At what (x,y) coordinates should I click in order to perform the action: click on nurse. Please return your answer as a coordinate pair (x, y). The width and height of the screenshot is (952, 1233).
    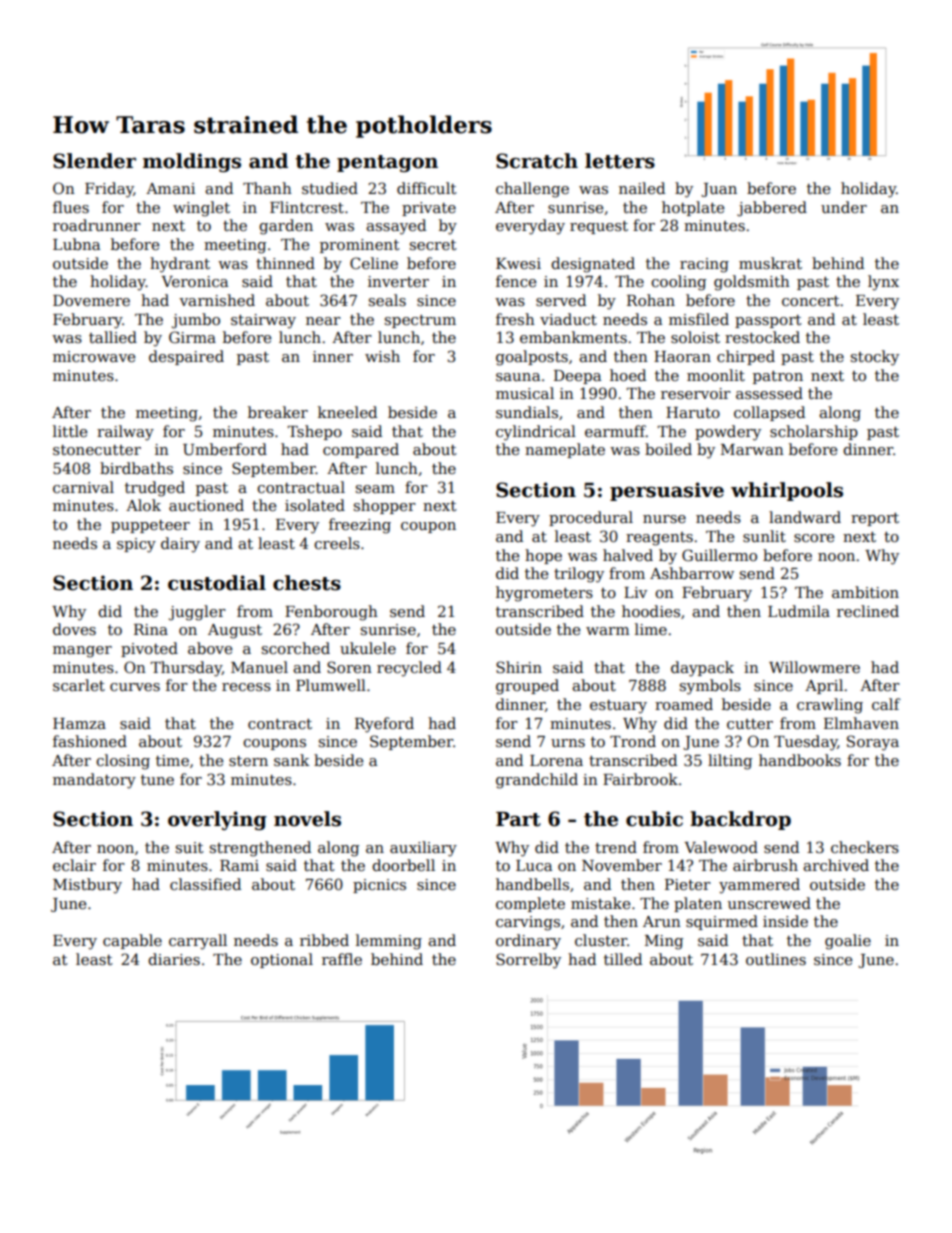
    Looking at the image, I should click on (664, 519).
